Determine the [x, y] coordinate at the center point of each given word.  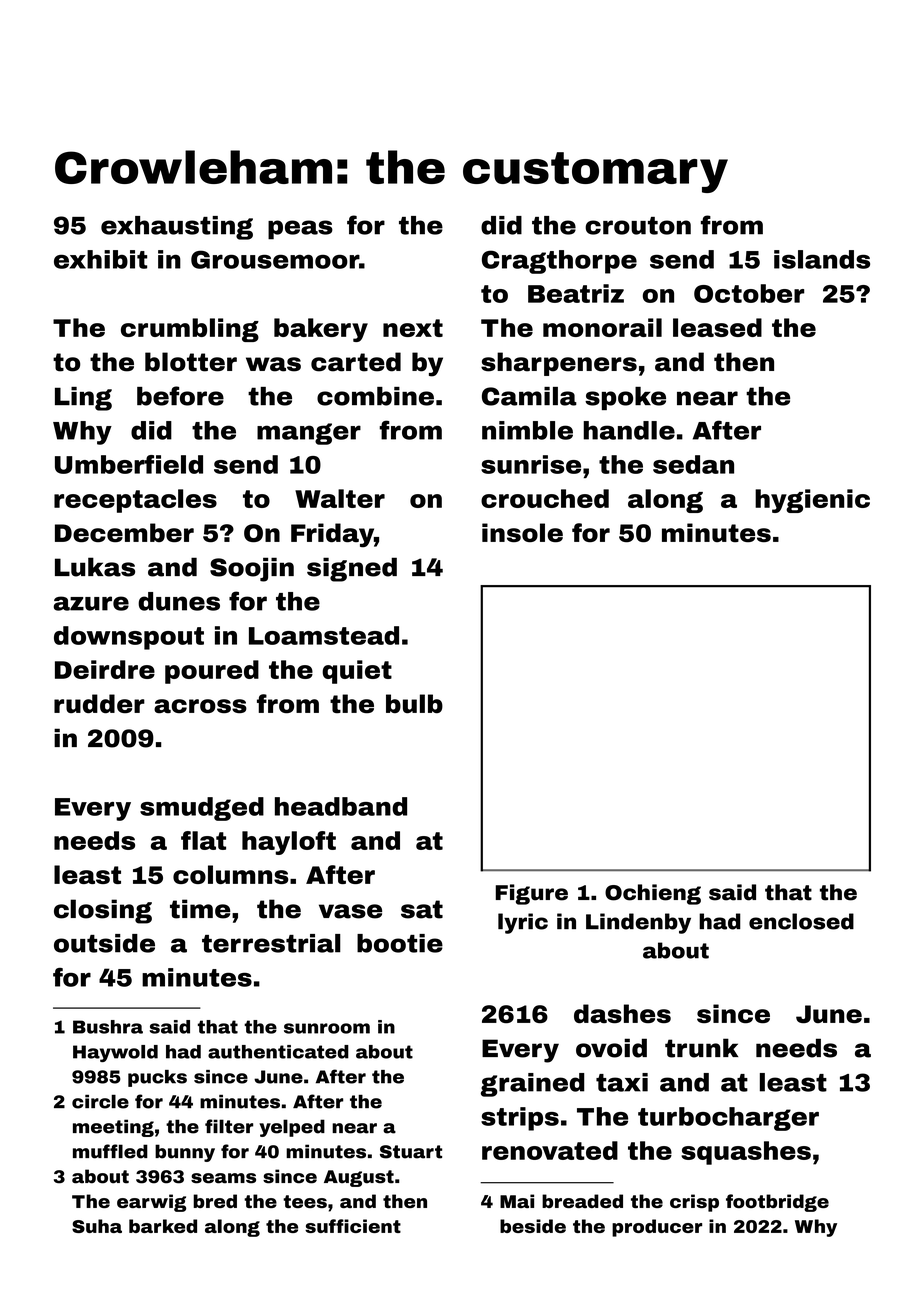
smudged [202, 809]
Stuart [411, 1152]
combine [375, 396]
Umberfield [129, 464]
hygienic [812, 501]
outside [104, 943]
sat [422, 909]
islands [822, 259]
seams [223, 1178]
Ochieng [653, 894]
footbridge [777, 1203]
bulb [414, 704]
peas [300, 230]
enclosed [801, 921]
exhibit [100, 259]
